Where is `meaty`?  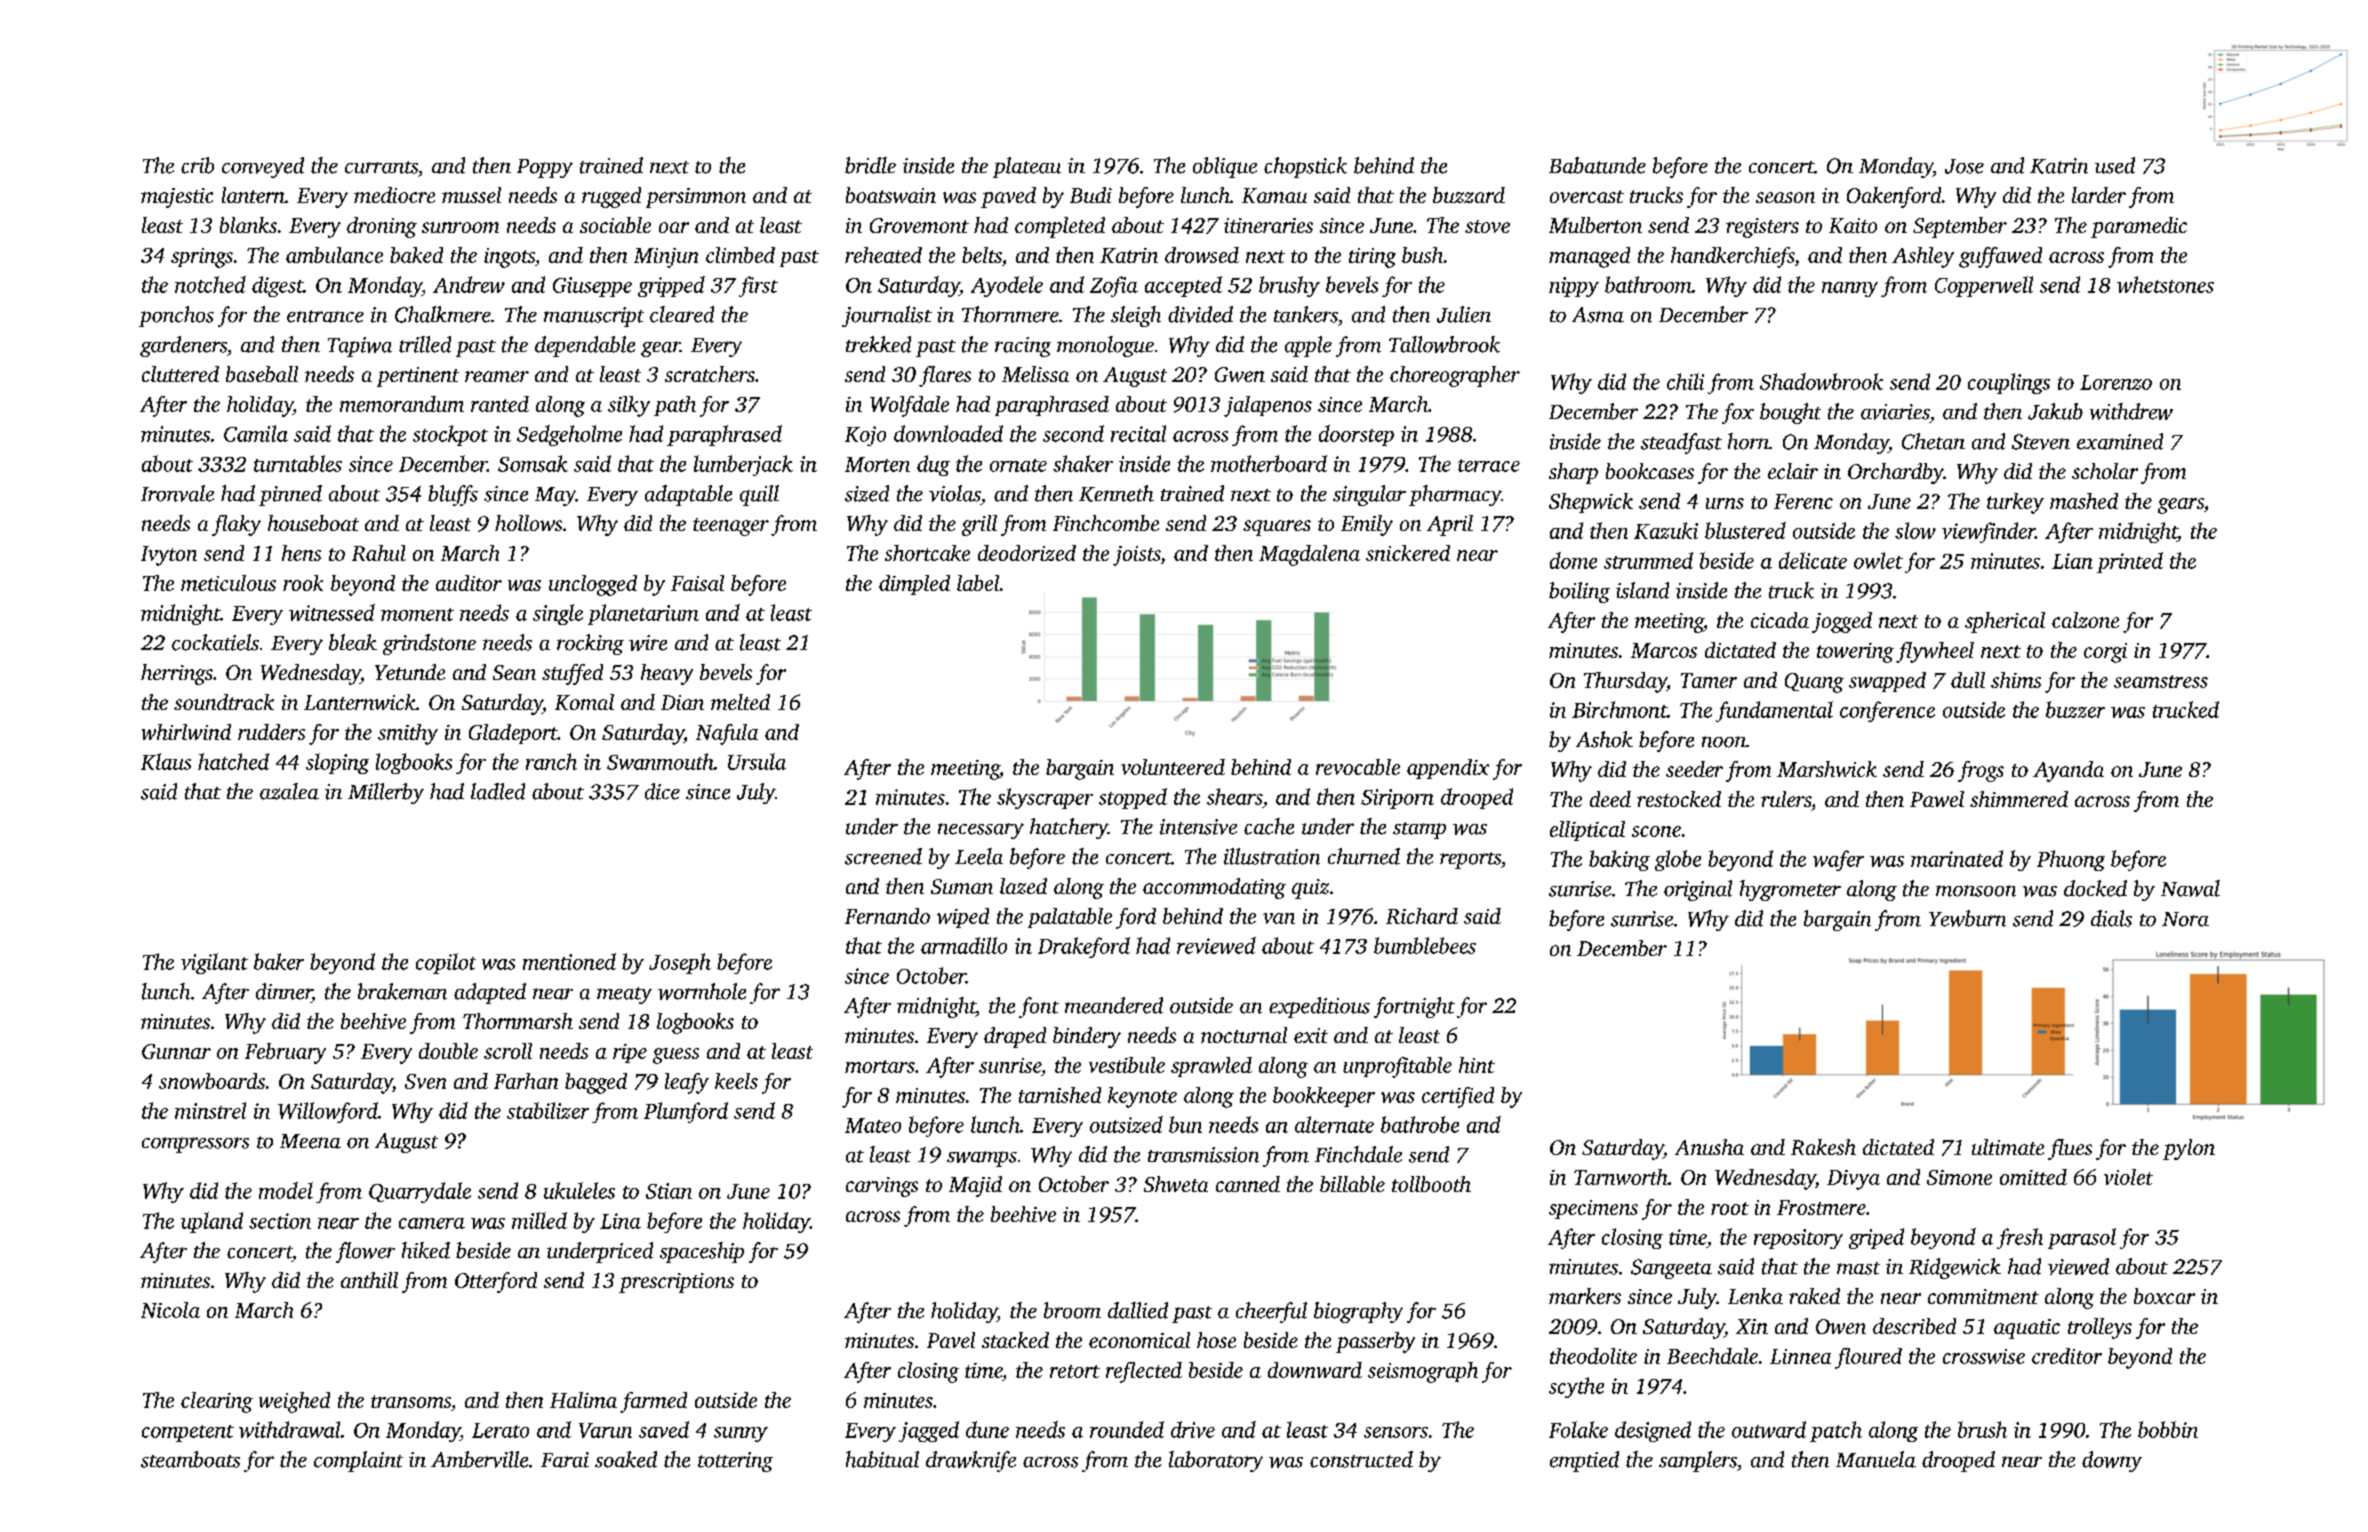 meaty is located at coordinates (624, 995).
